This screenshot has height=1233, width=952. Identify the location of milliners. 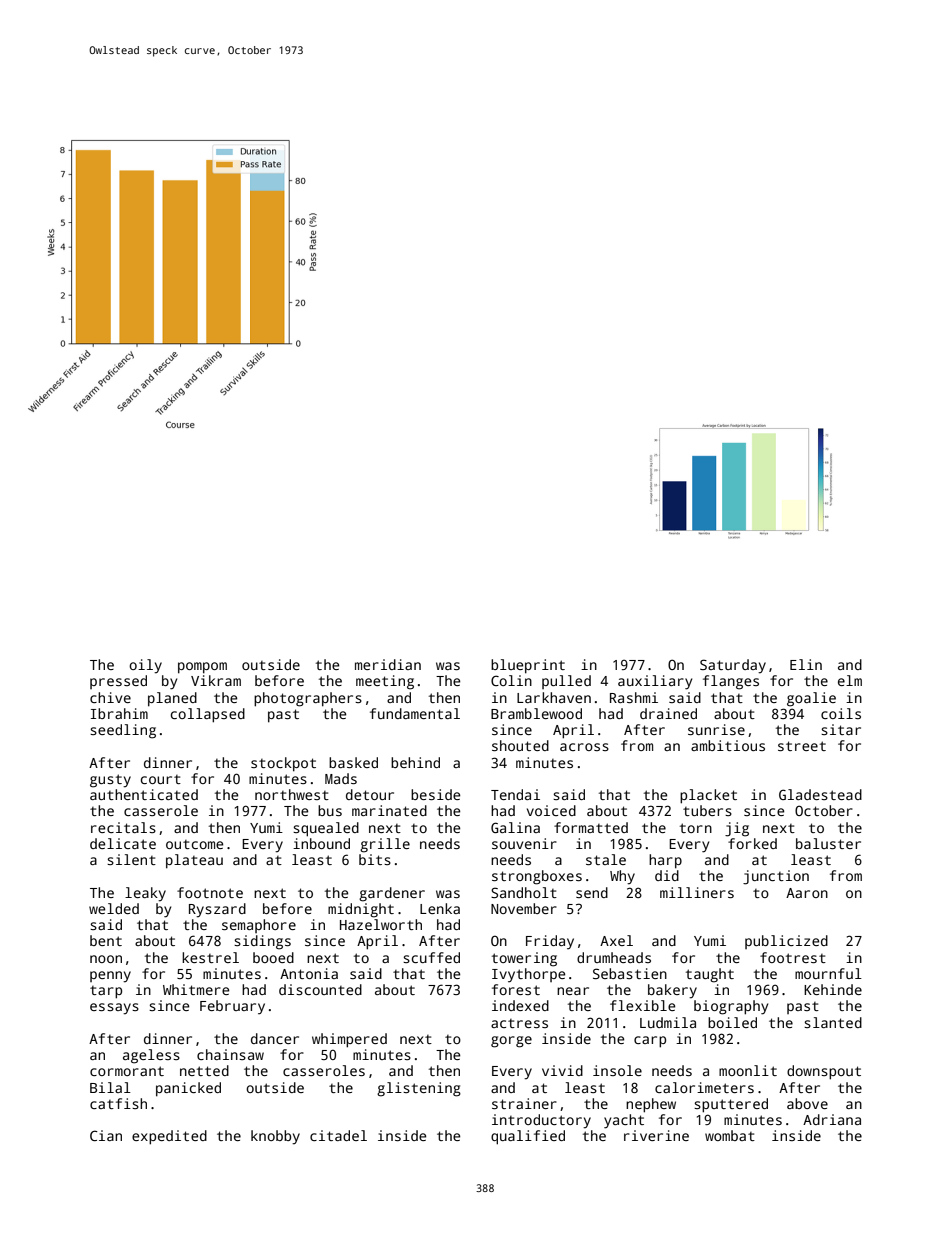
(697, 892).
